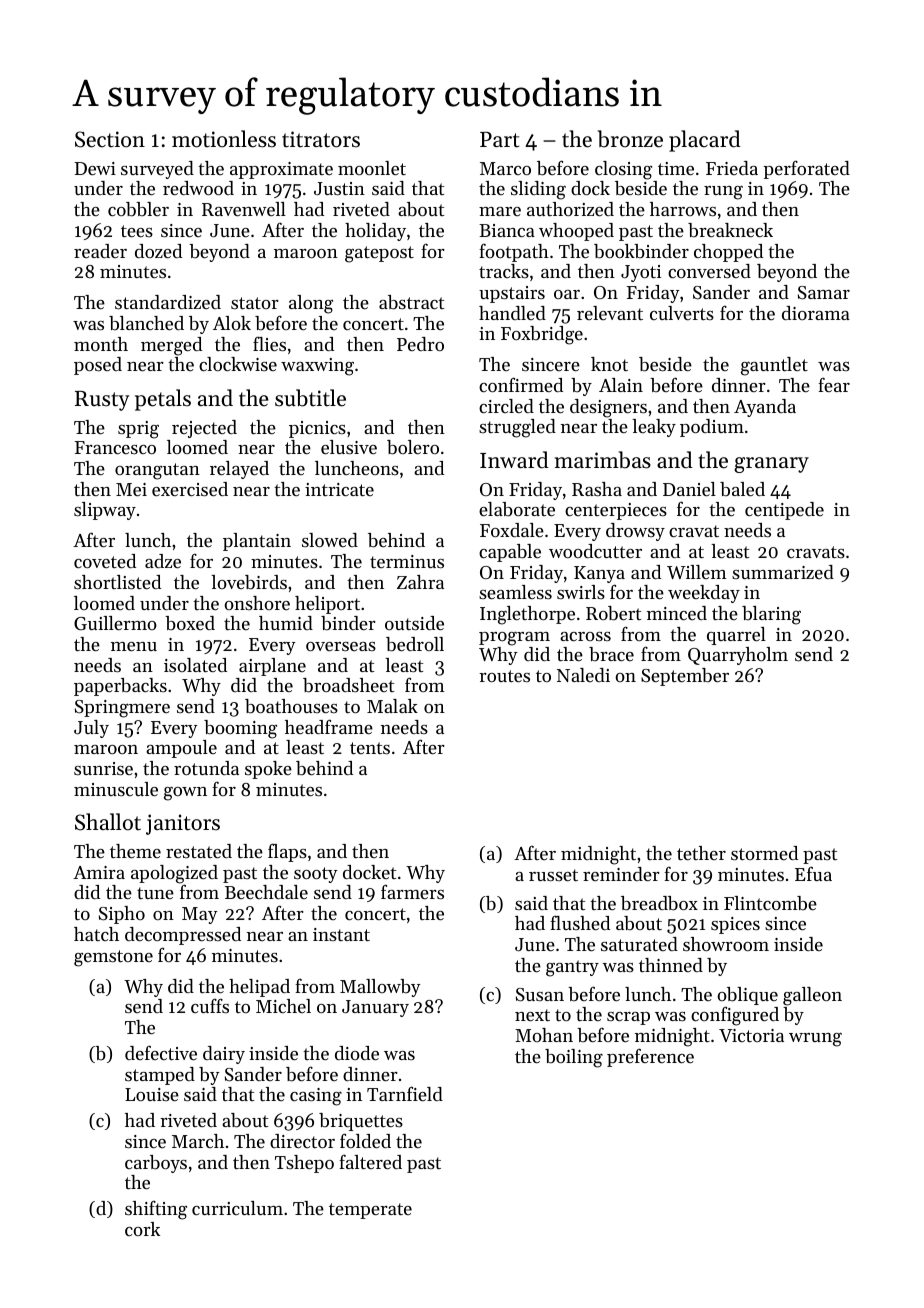 Image resolution: width=924 pixels, height=1308 pixels. I want to click on russet, so click(553, 875).
